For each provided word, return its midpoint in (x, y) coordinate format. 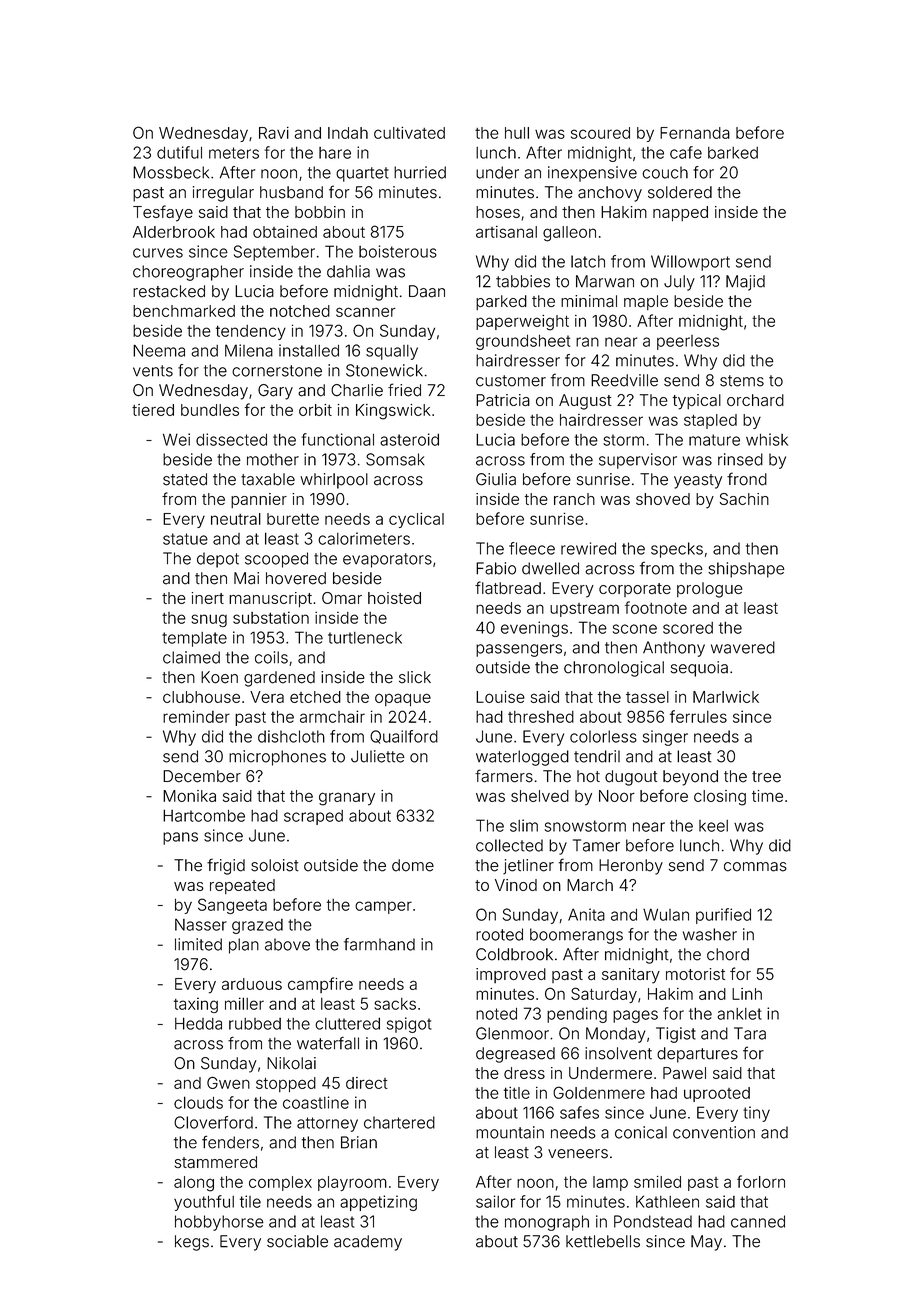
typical (697, 402)
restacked (169, 291)
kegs (192, 1243)
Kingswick (393, 412)
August (585, 402)
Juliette (378, 756)
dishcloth (291, 736)
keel (713, 826)
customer (511, 381)
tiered (153, 410)
